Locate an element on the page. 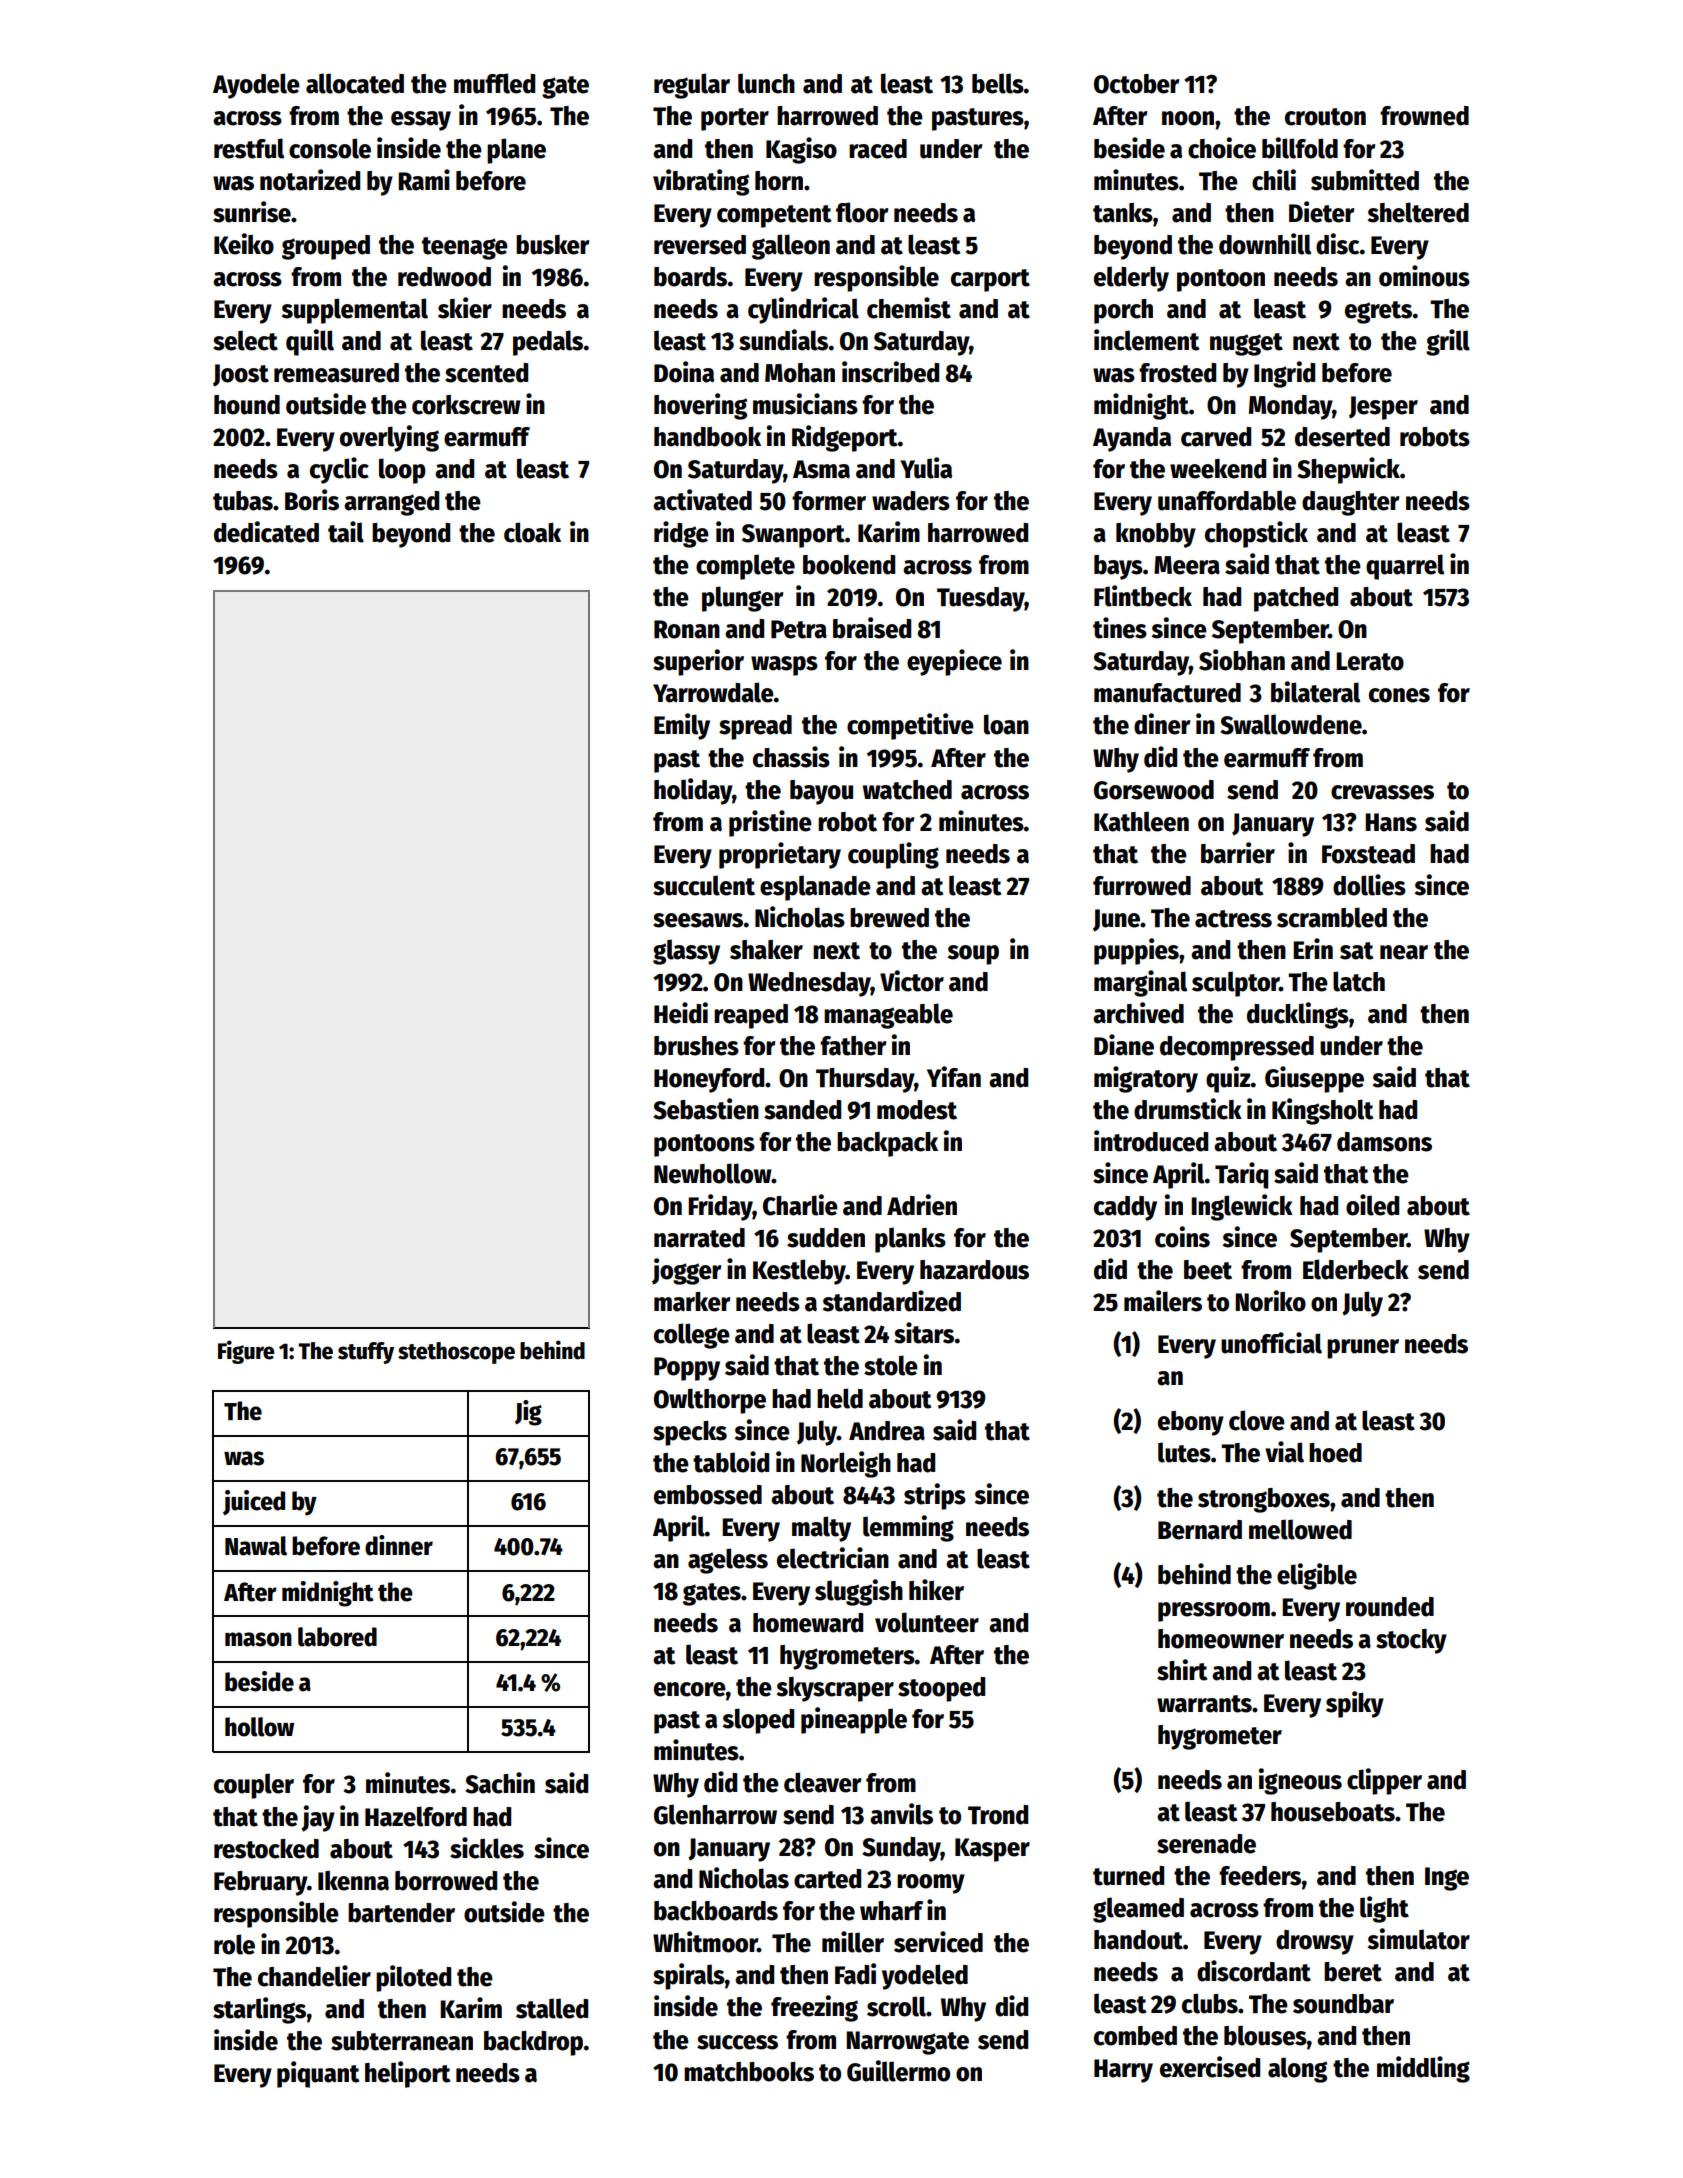  Emily is located at coordinates (682, 726).
